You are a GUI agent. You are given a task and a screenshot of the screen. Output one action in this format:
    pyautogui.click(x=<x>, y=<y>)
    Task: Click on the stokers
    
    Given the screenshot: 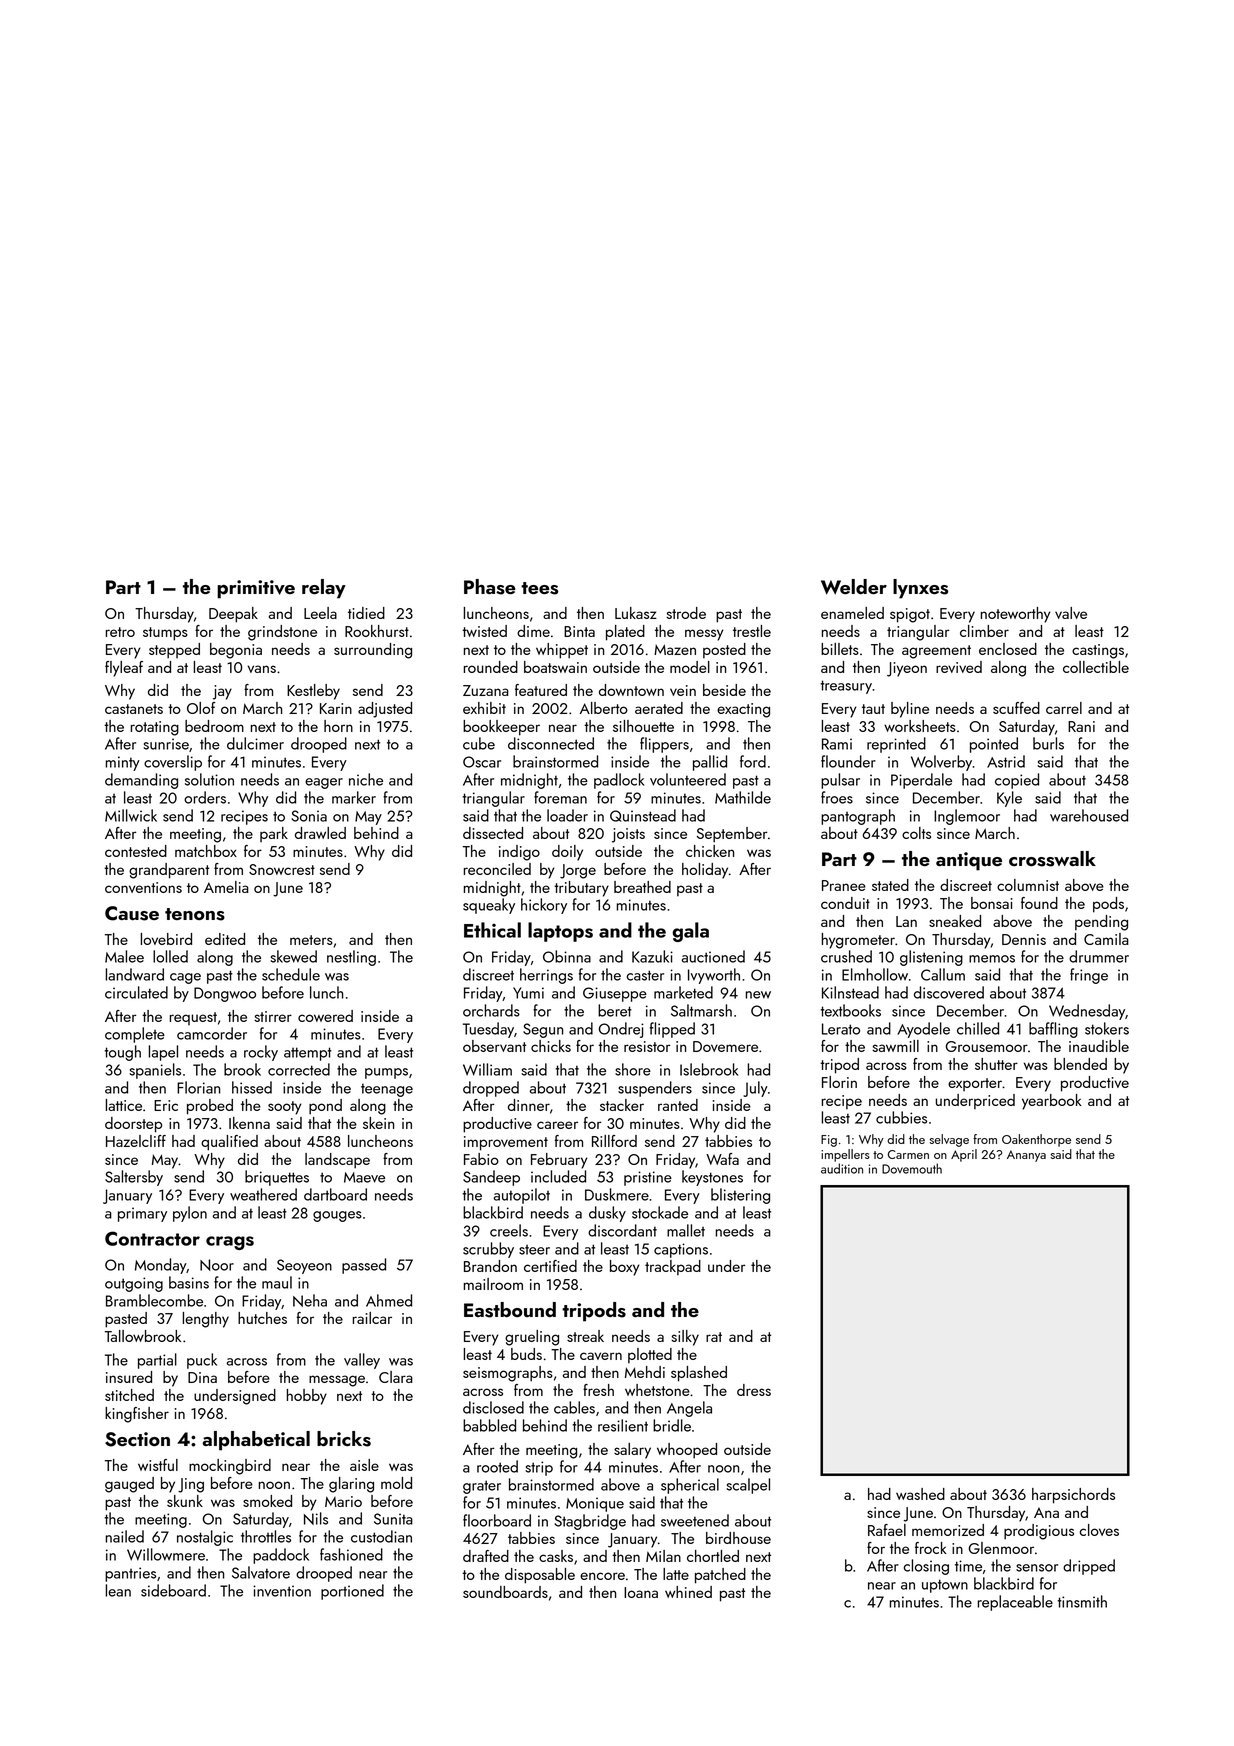 What is the action you would take?
    pyautogui.click(x=1107, y=1028)
